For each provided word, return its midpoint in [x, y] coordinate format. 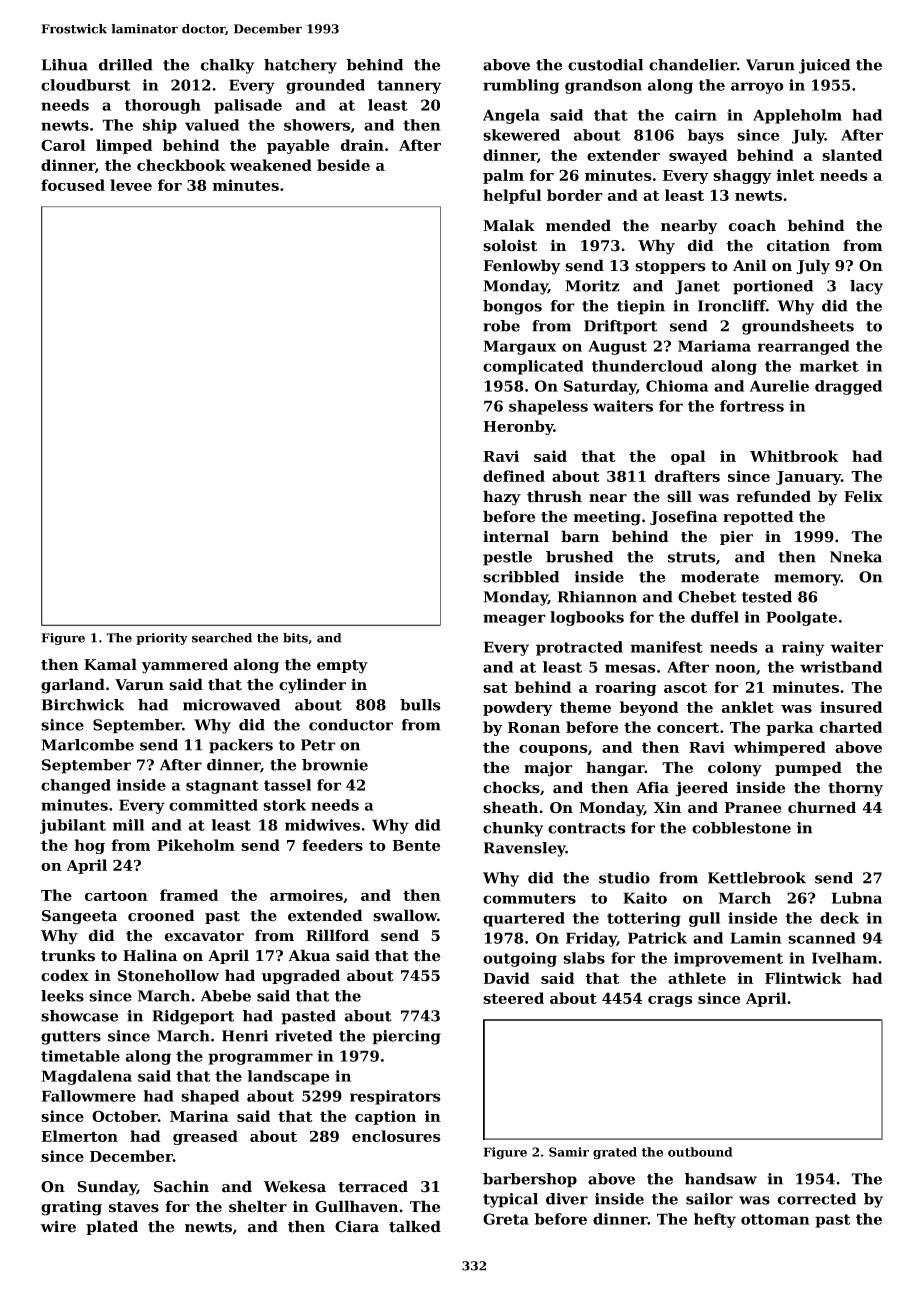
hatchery [300, 66]
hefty [715, 1220]
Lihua [65, 65]
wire [58, 1226]
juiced [824, 66]
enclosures [396, 1136]
